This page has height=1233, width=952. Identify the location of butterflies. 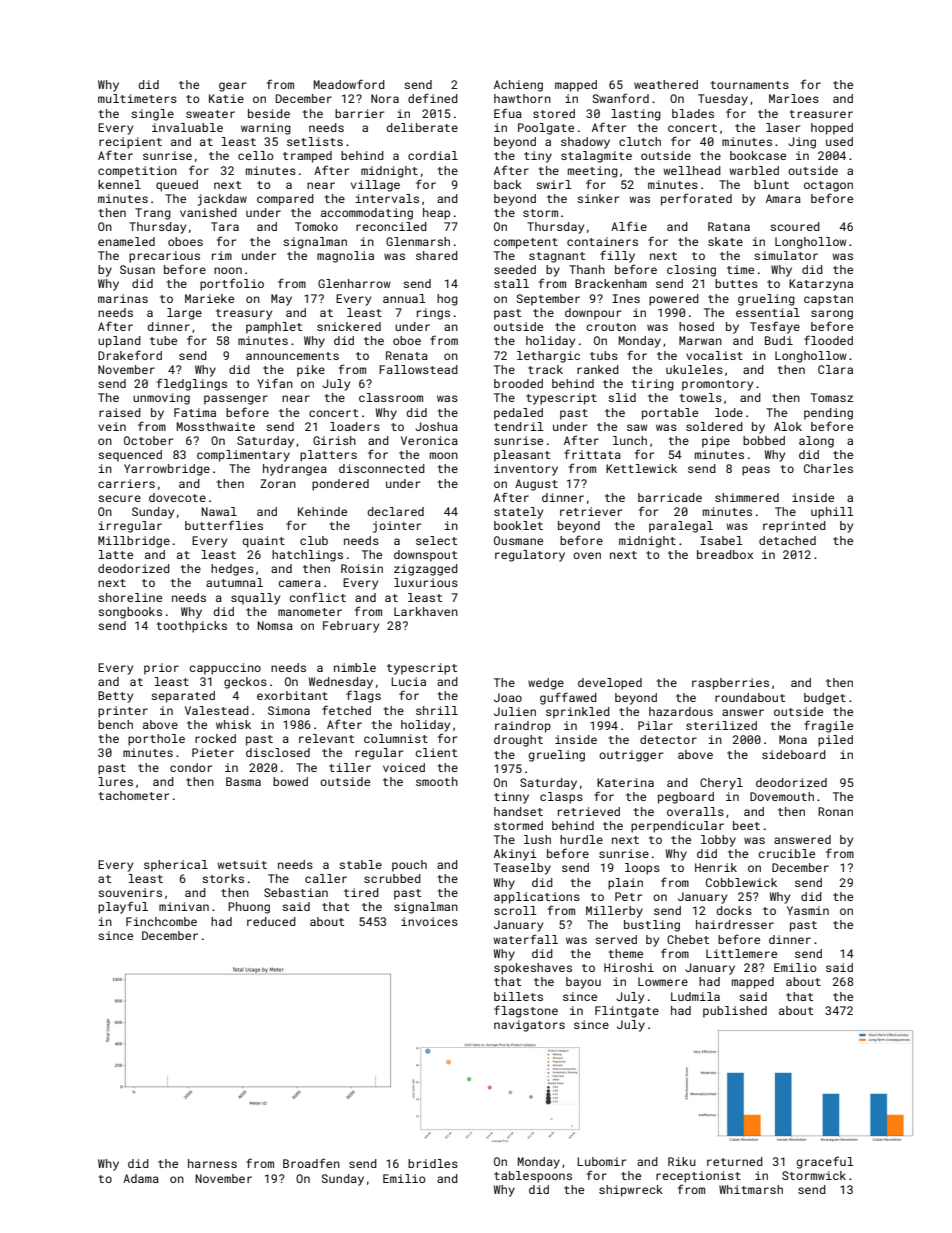
(224, 525).
